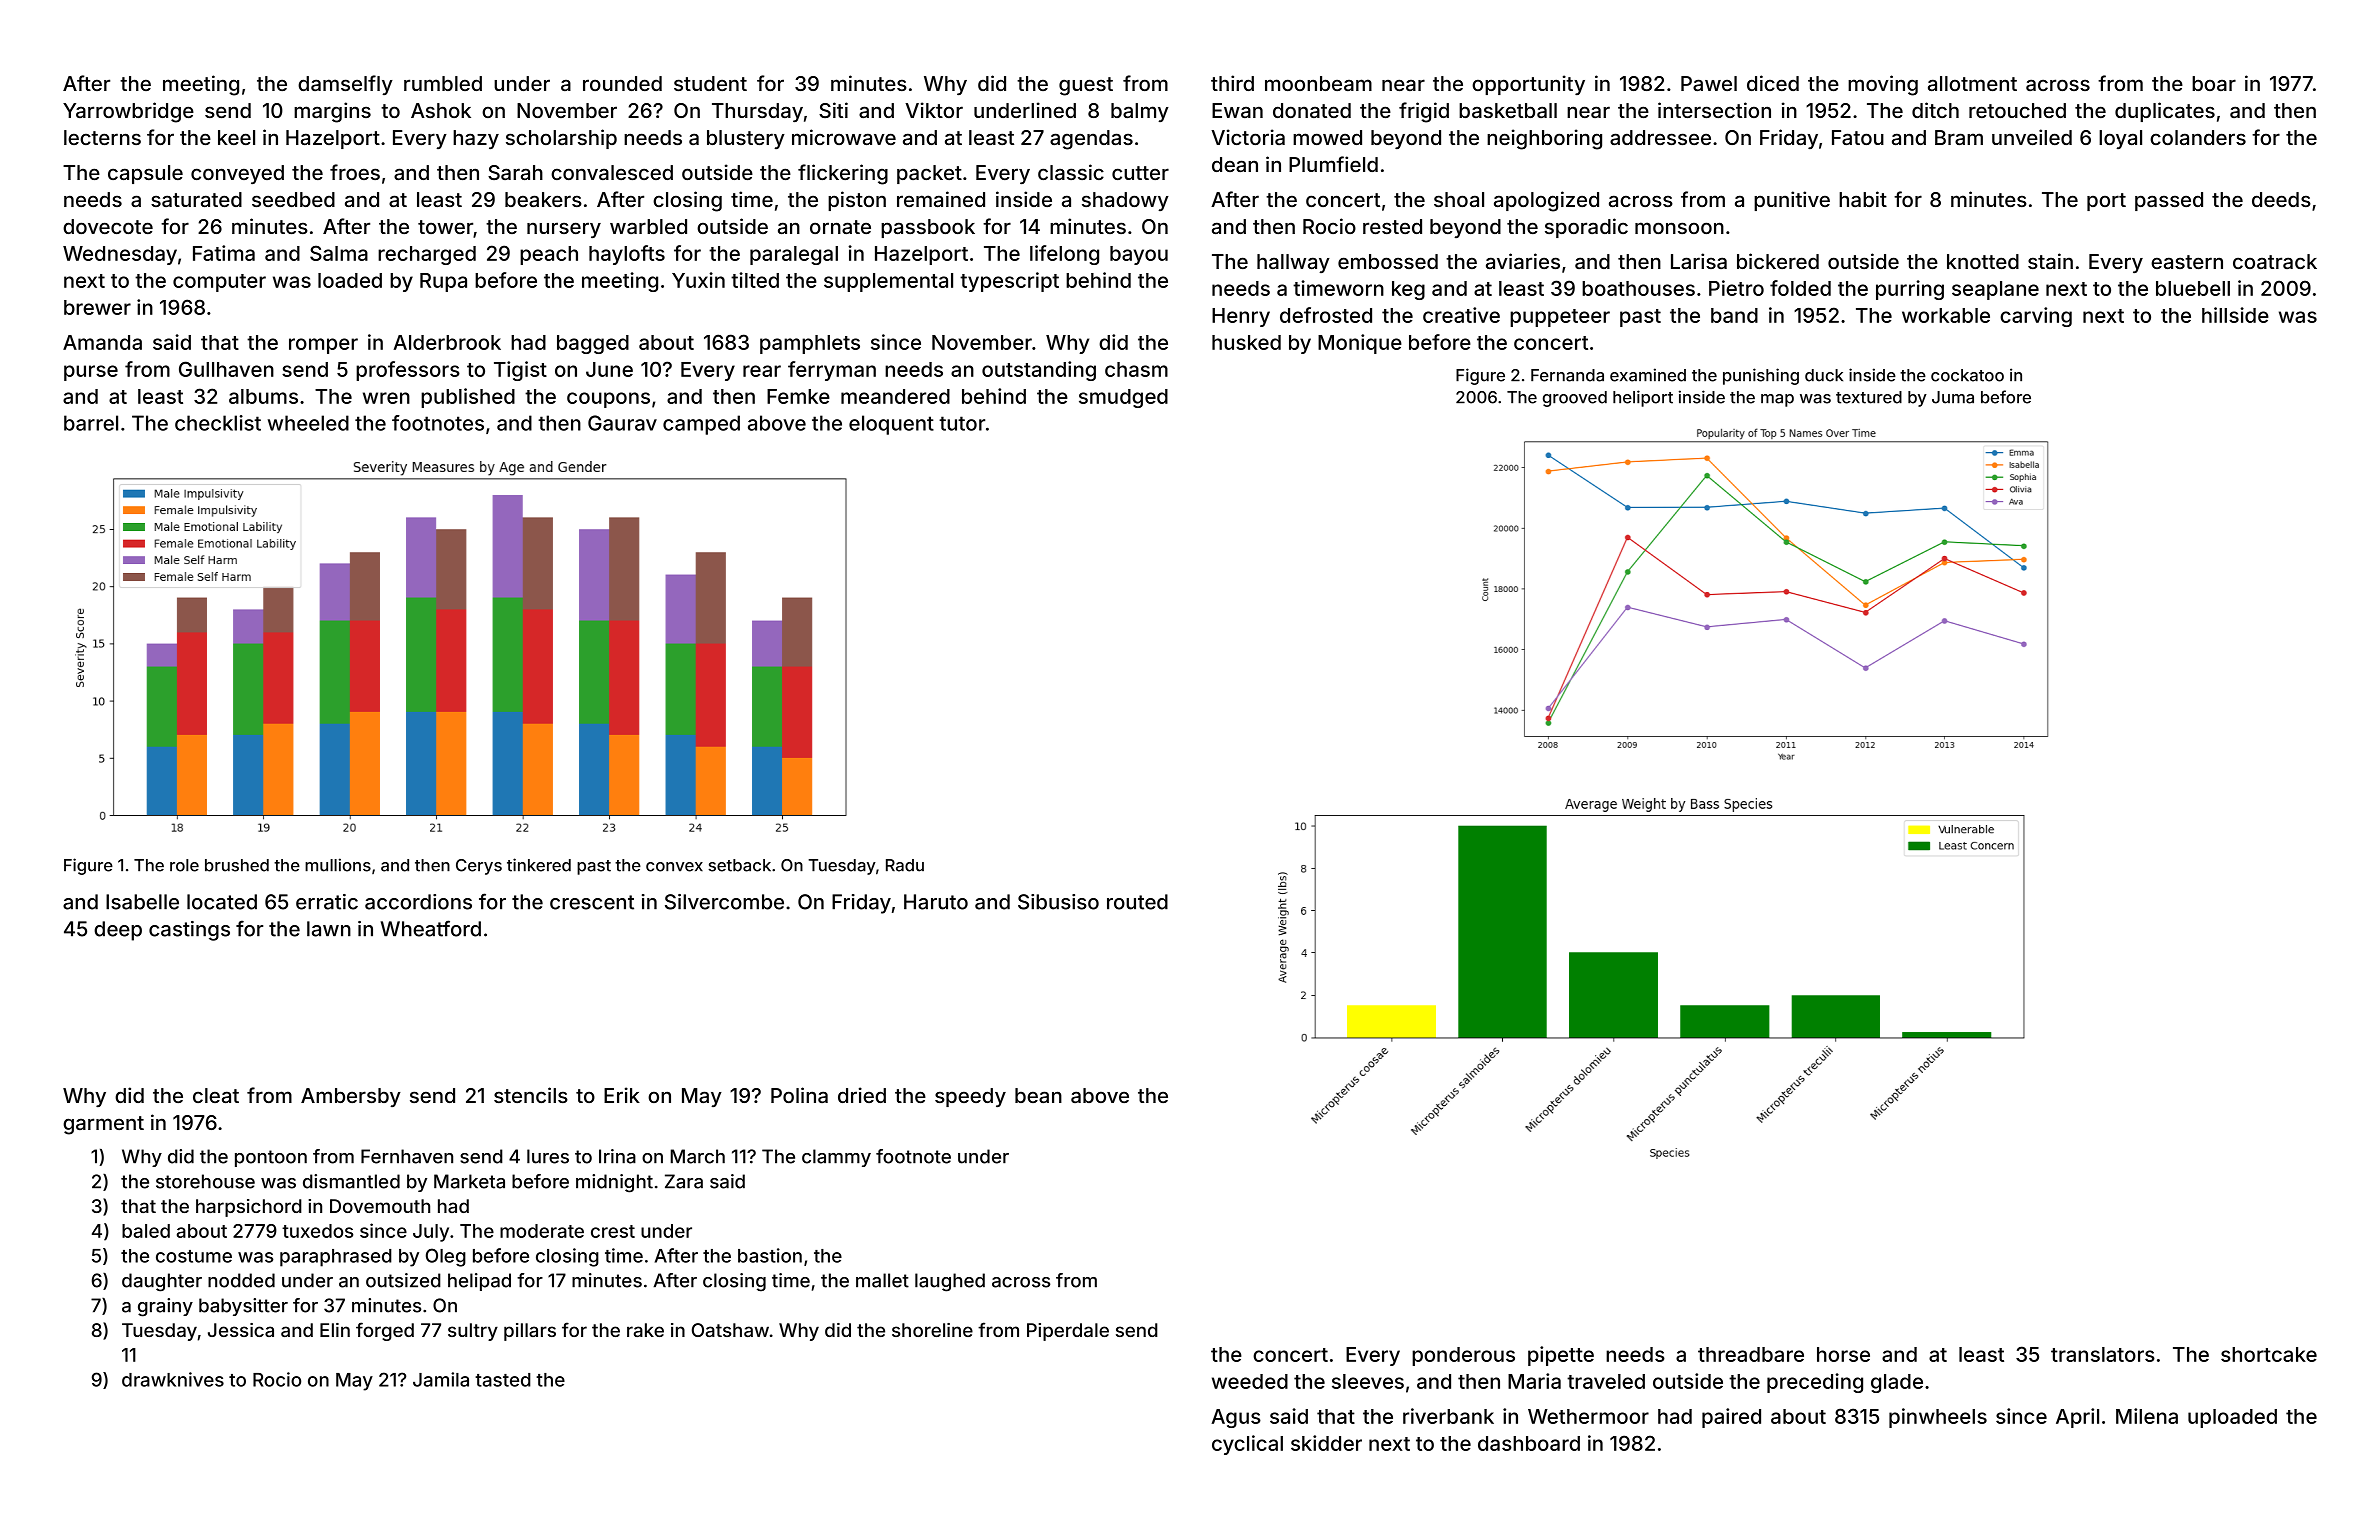 This document has height=1540, width=2380. Describe the element at coordinates (950, 1282) in the document. I see `laughed` at that location.
